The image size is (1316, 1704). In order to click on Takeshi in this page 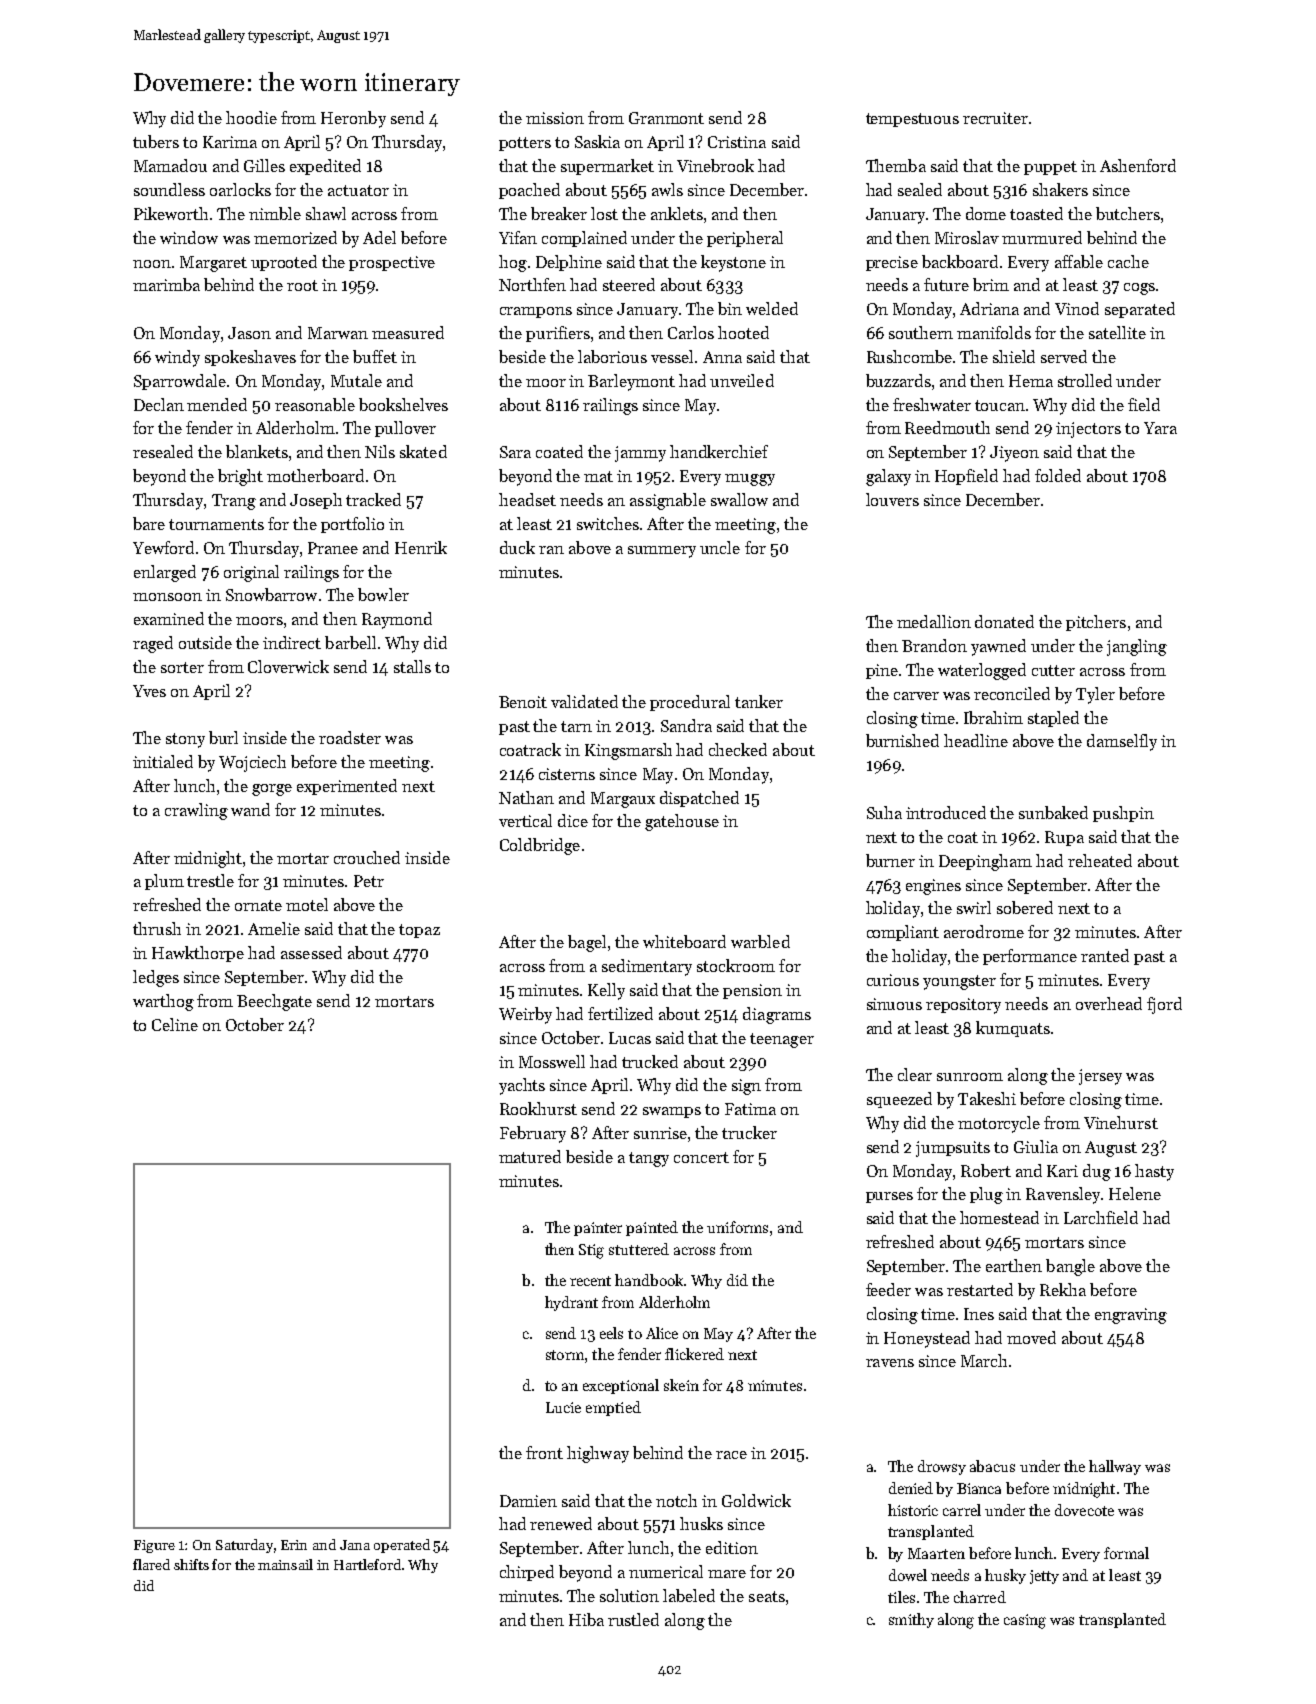, I will do `click(987, 1098)`.
